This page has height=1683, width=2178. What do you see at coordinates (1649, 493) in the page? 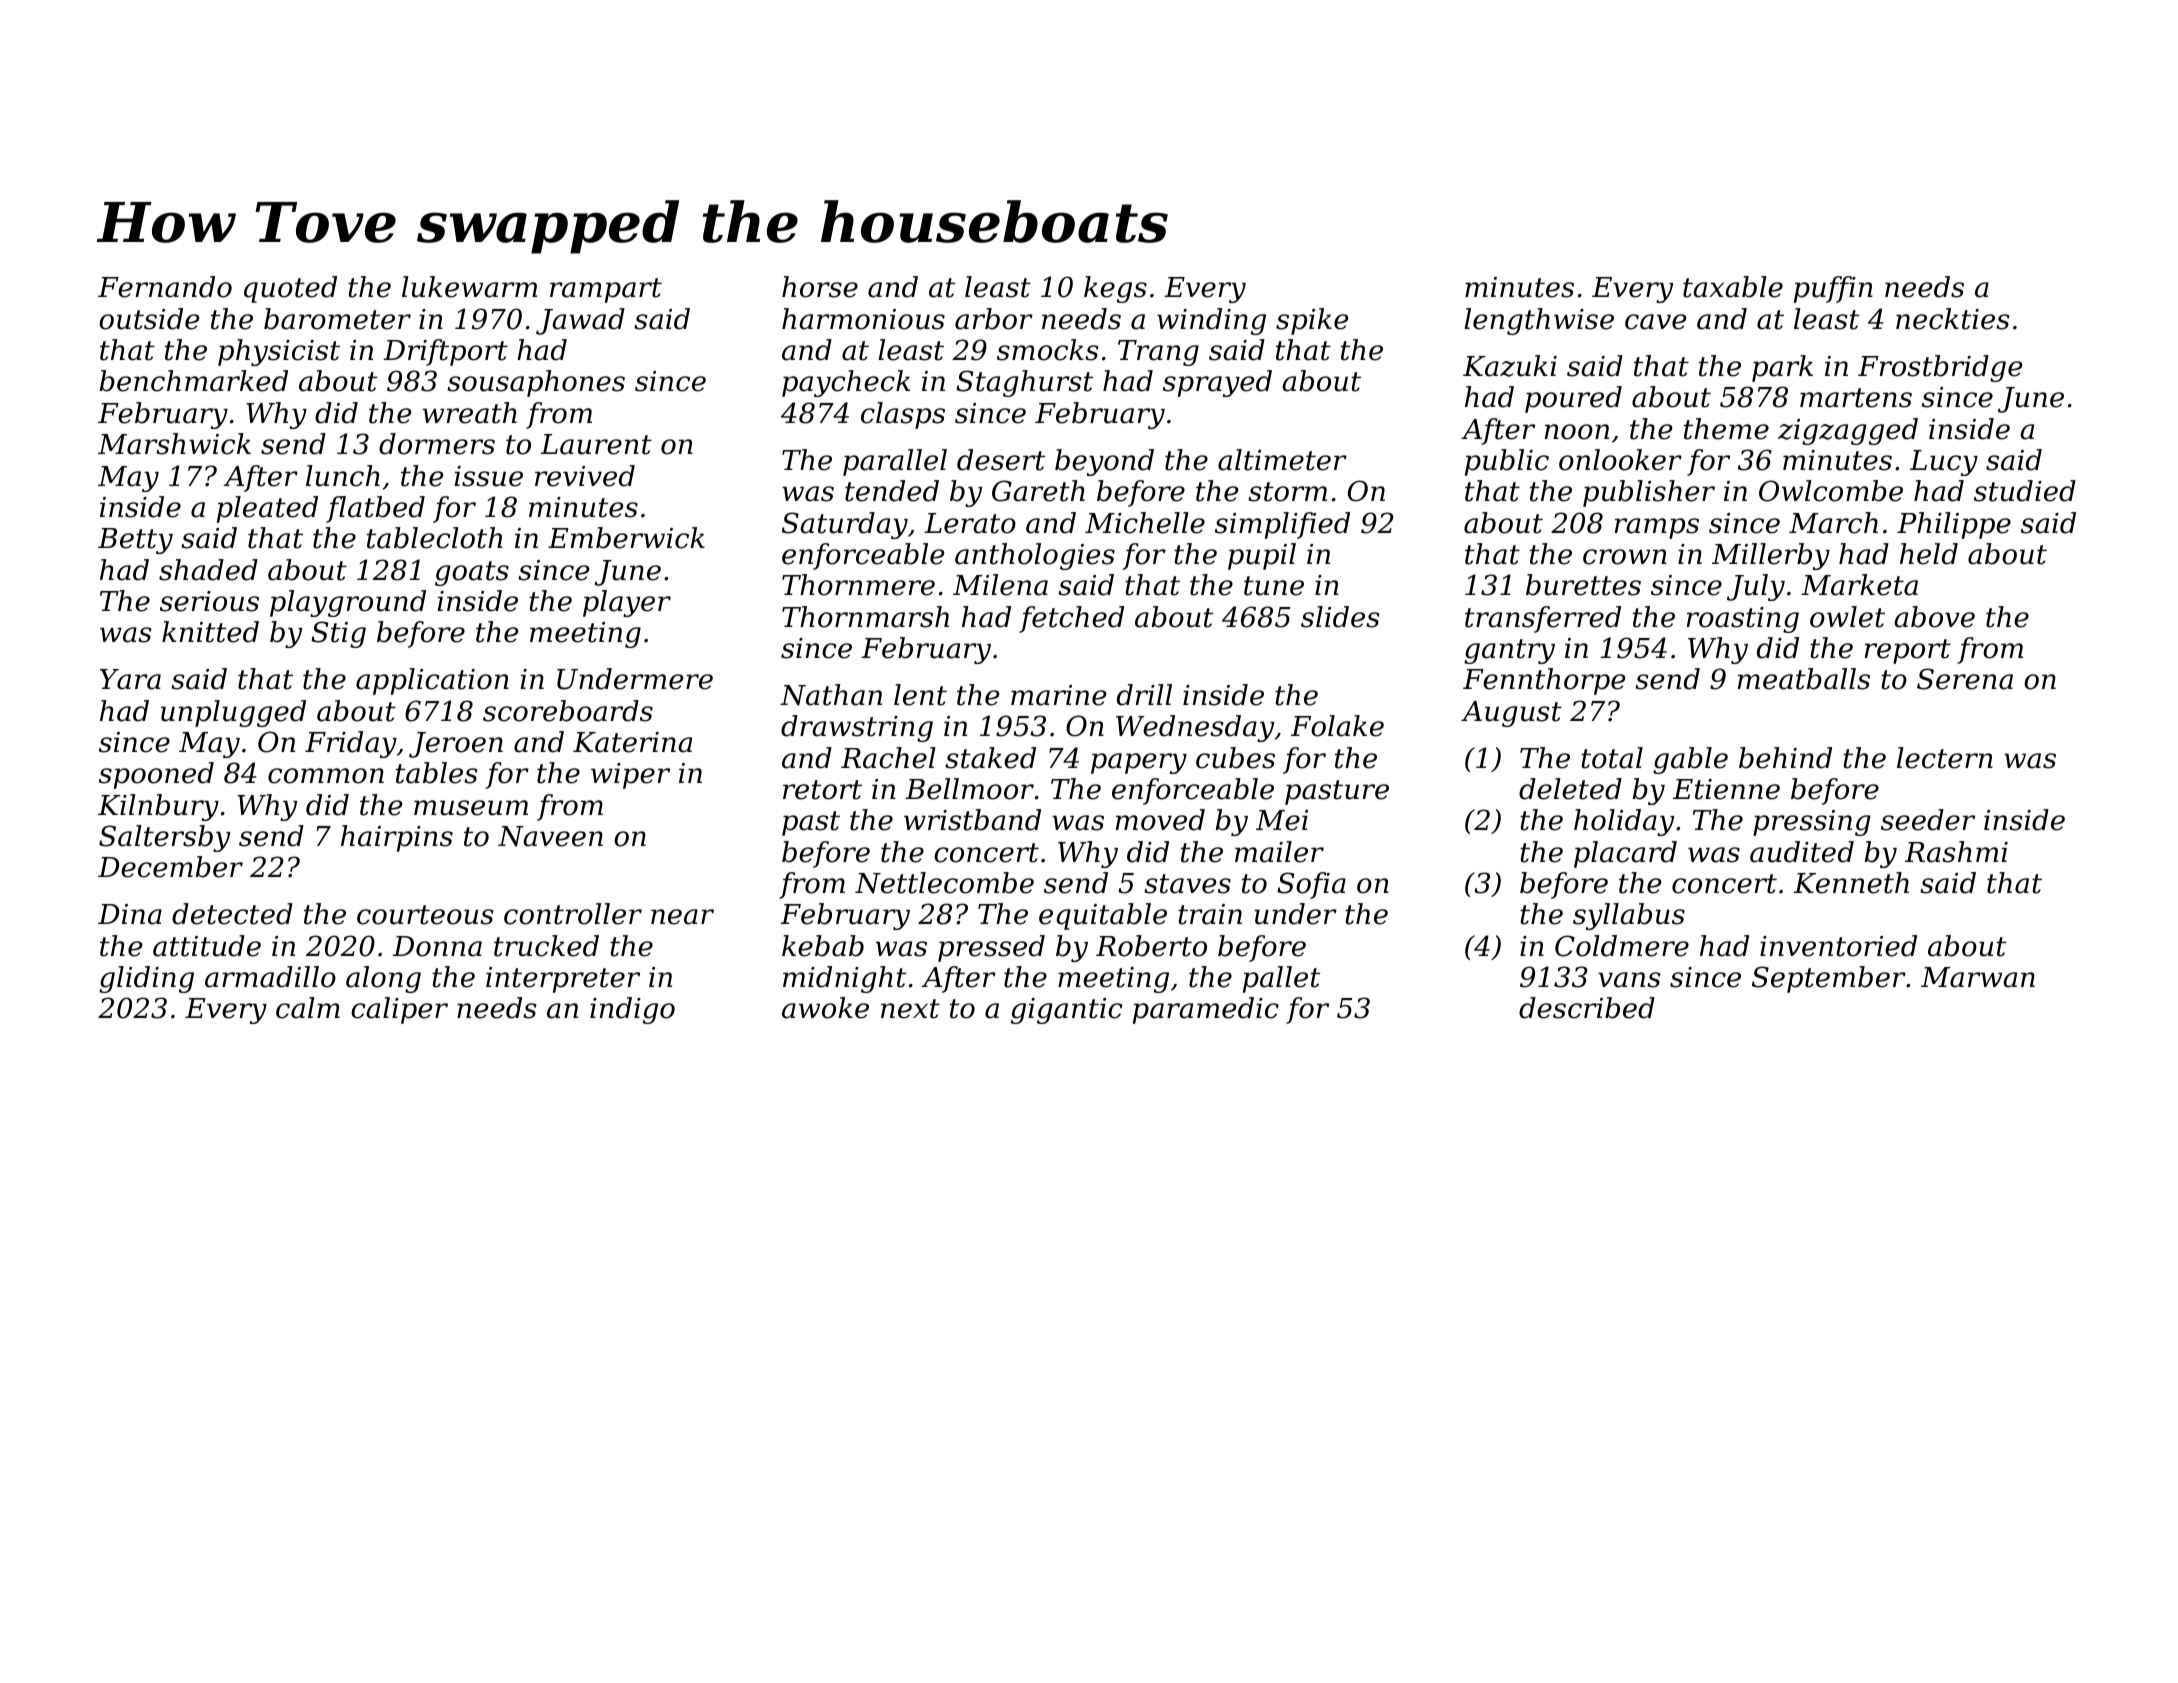
I see `publisher` at bounding box center [1649, 493].
